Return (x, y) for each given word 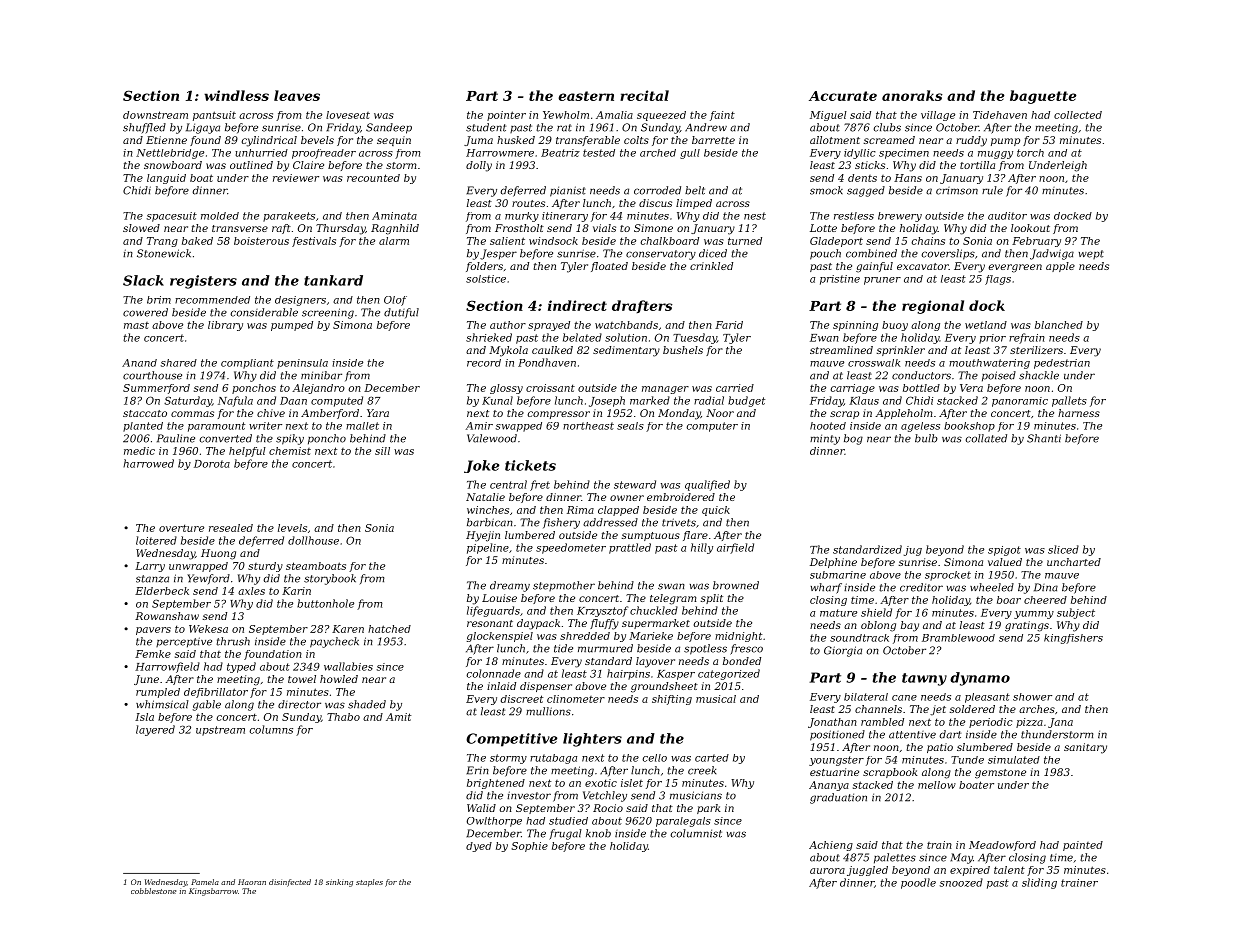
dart (950, 734)
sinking (339, 883)
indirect (577, 305)
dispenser (546, 687)
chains (928, 241)
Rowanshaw (167, 616)
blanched (1059, 325)
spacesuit (172, 217)
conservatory (661, 255)
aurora (827, 871)
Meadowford (1002, 846)
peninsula (302, 364)
